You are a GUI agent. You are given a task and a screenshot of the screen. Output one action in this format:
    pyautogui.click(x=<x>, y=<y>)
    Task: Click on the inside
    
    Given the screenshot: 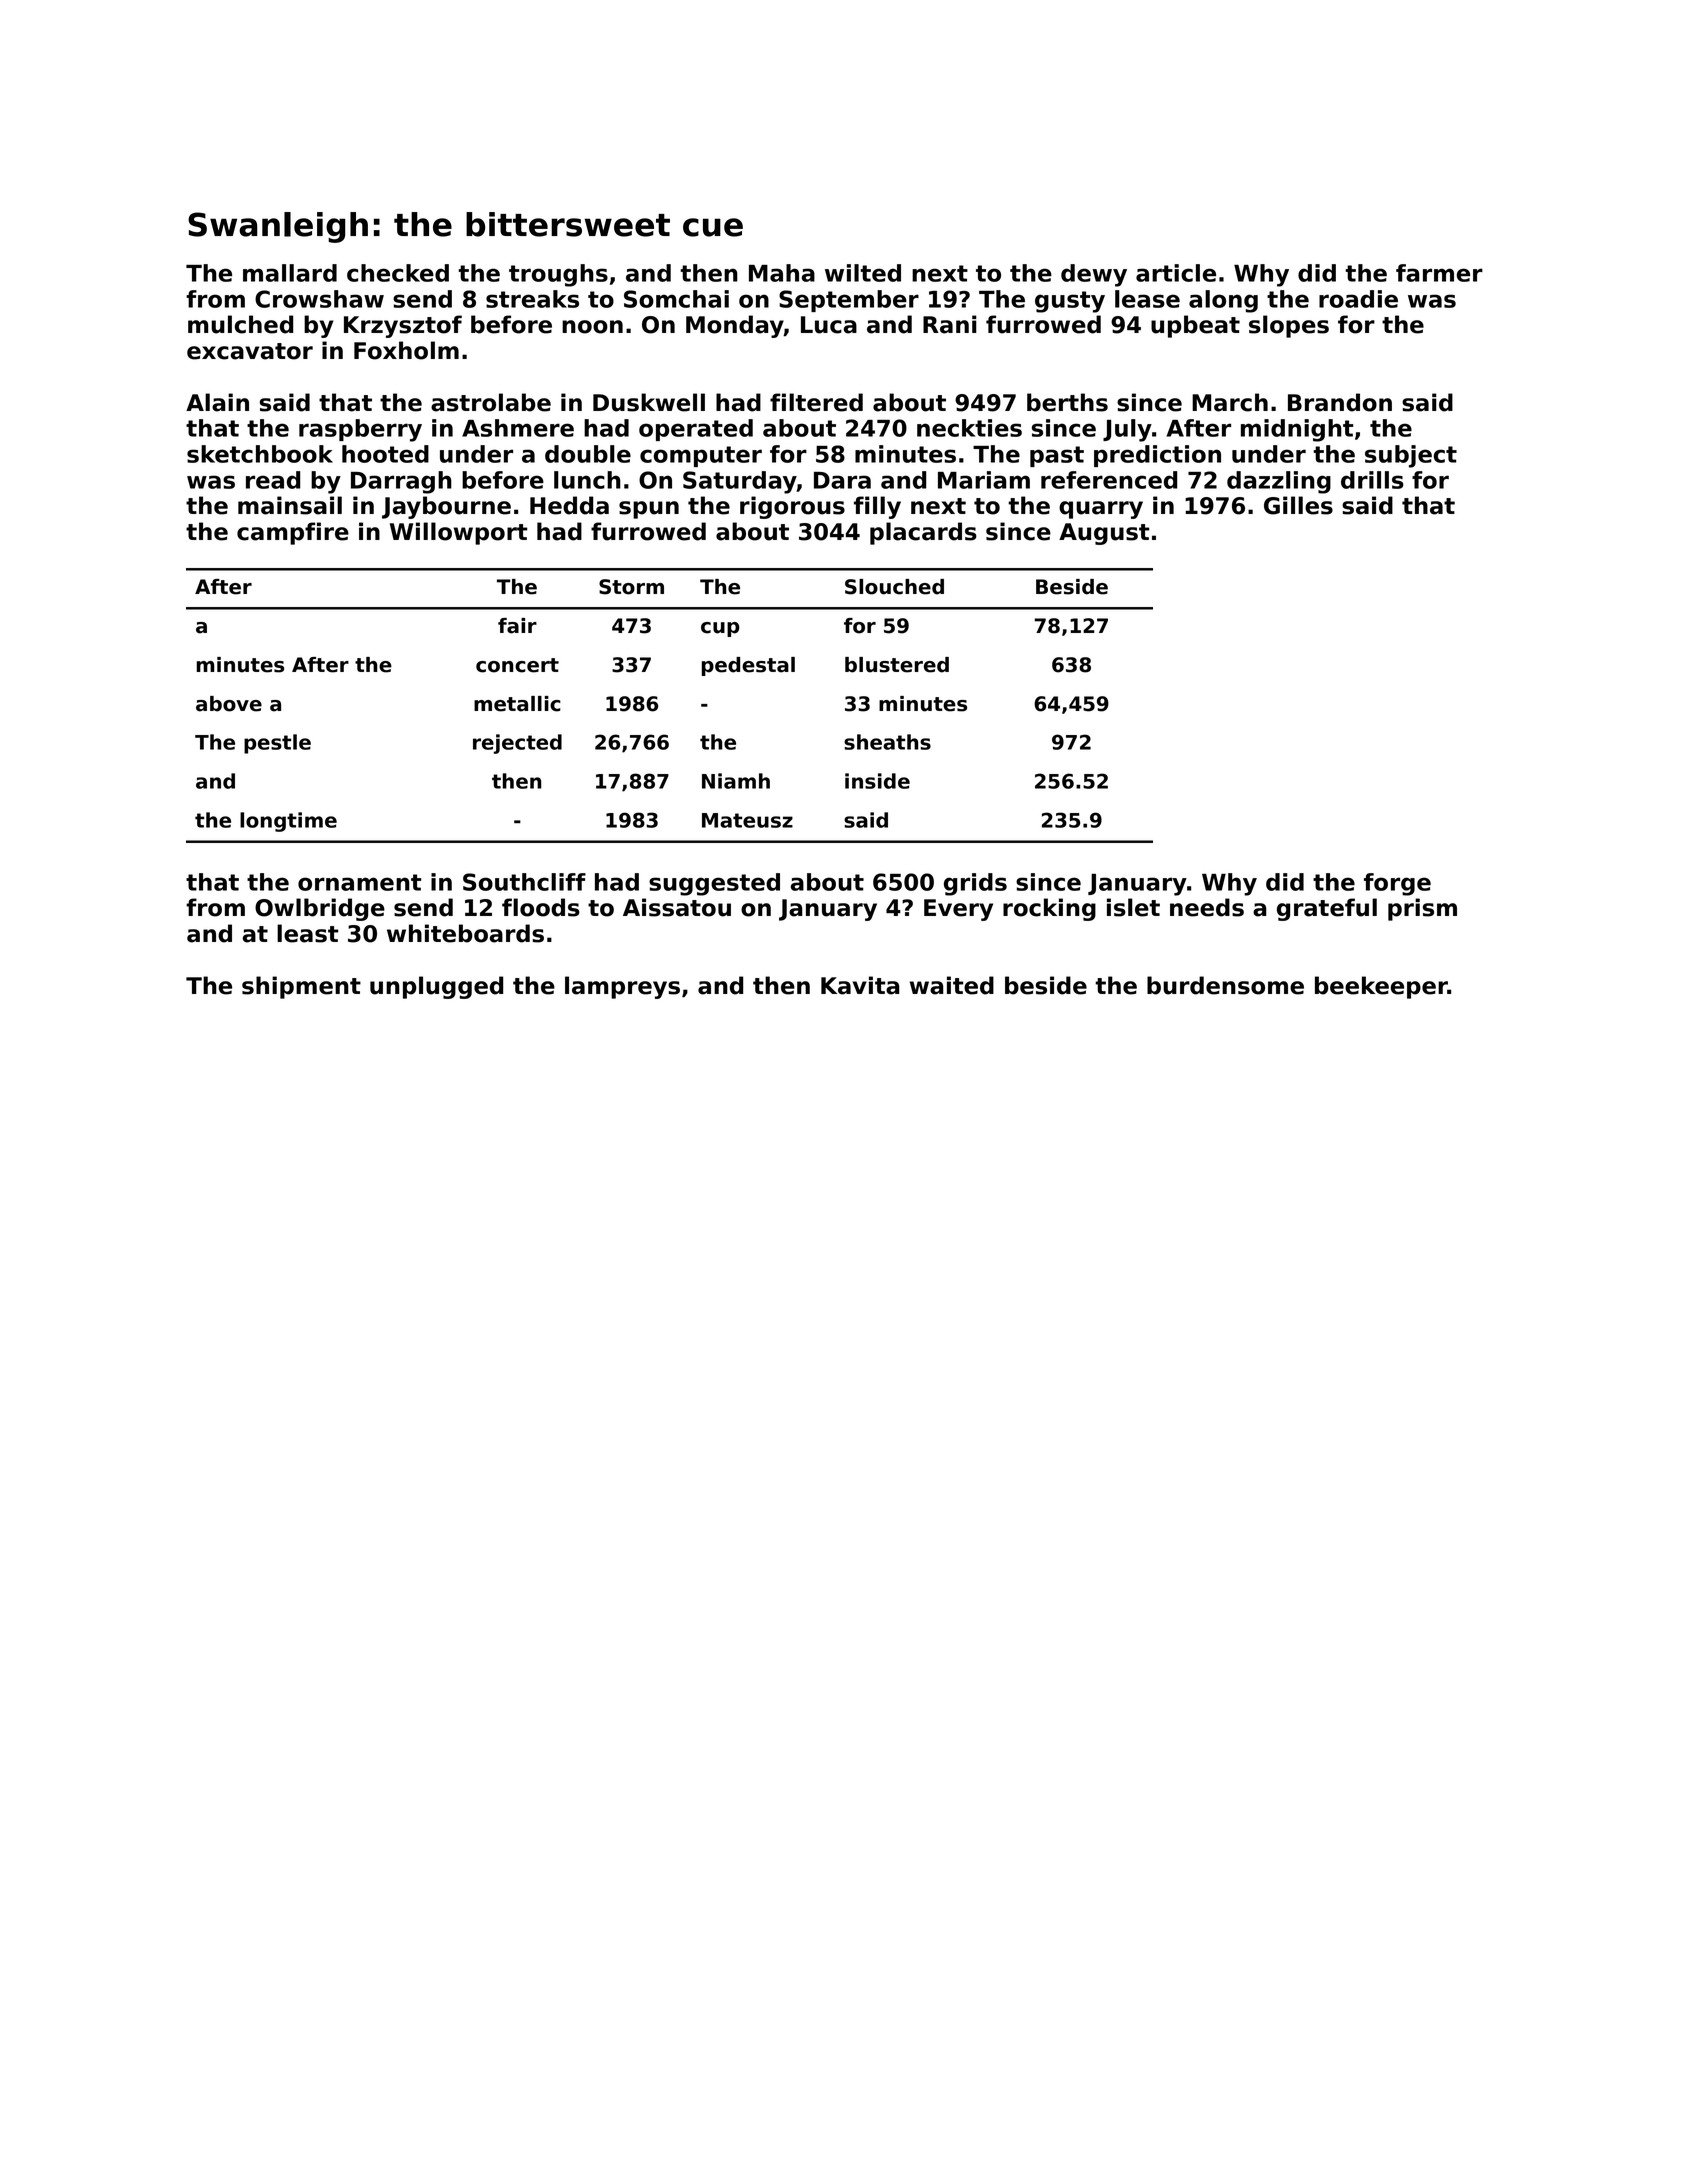 What is the action you would take?
    pyautogui.click(x=877, y=781)
